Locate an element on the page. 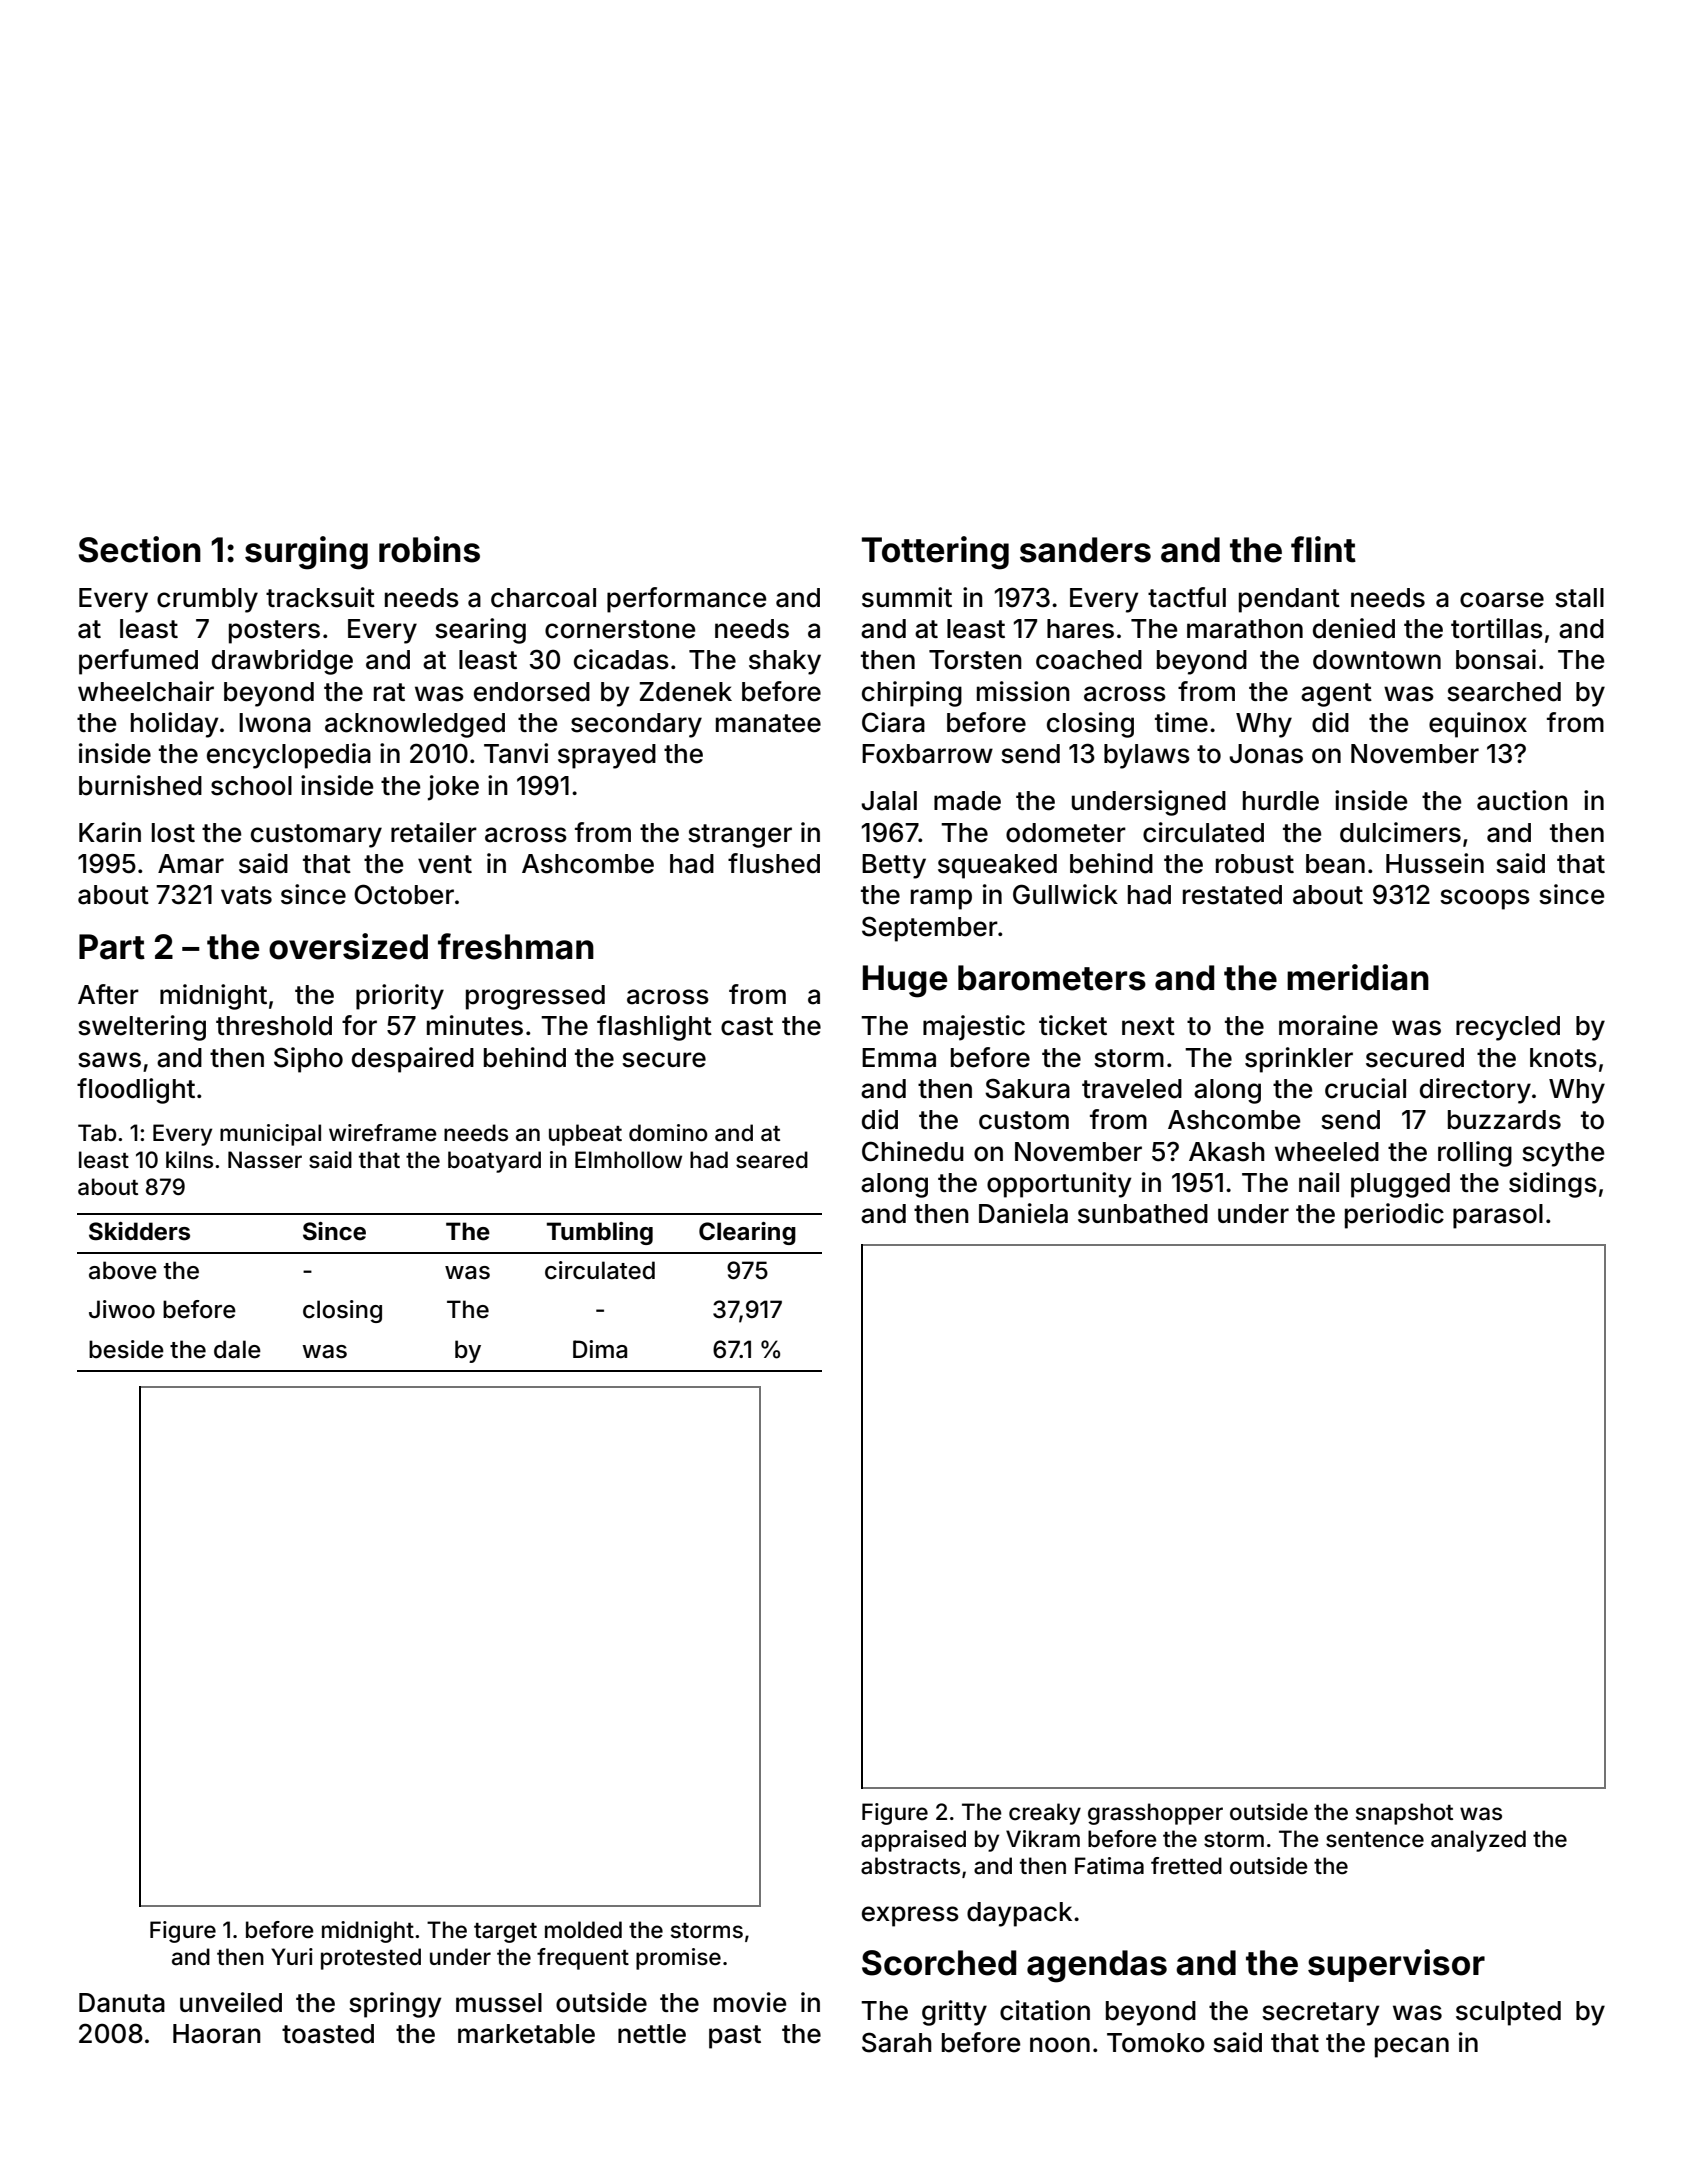 The height and width of the page is (2178, 1683). pecan is located at coordinates (1412, 2047).
